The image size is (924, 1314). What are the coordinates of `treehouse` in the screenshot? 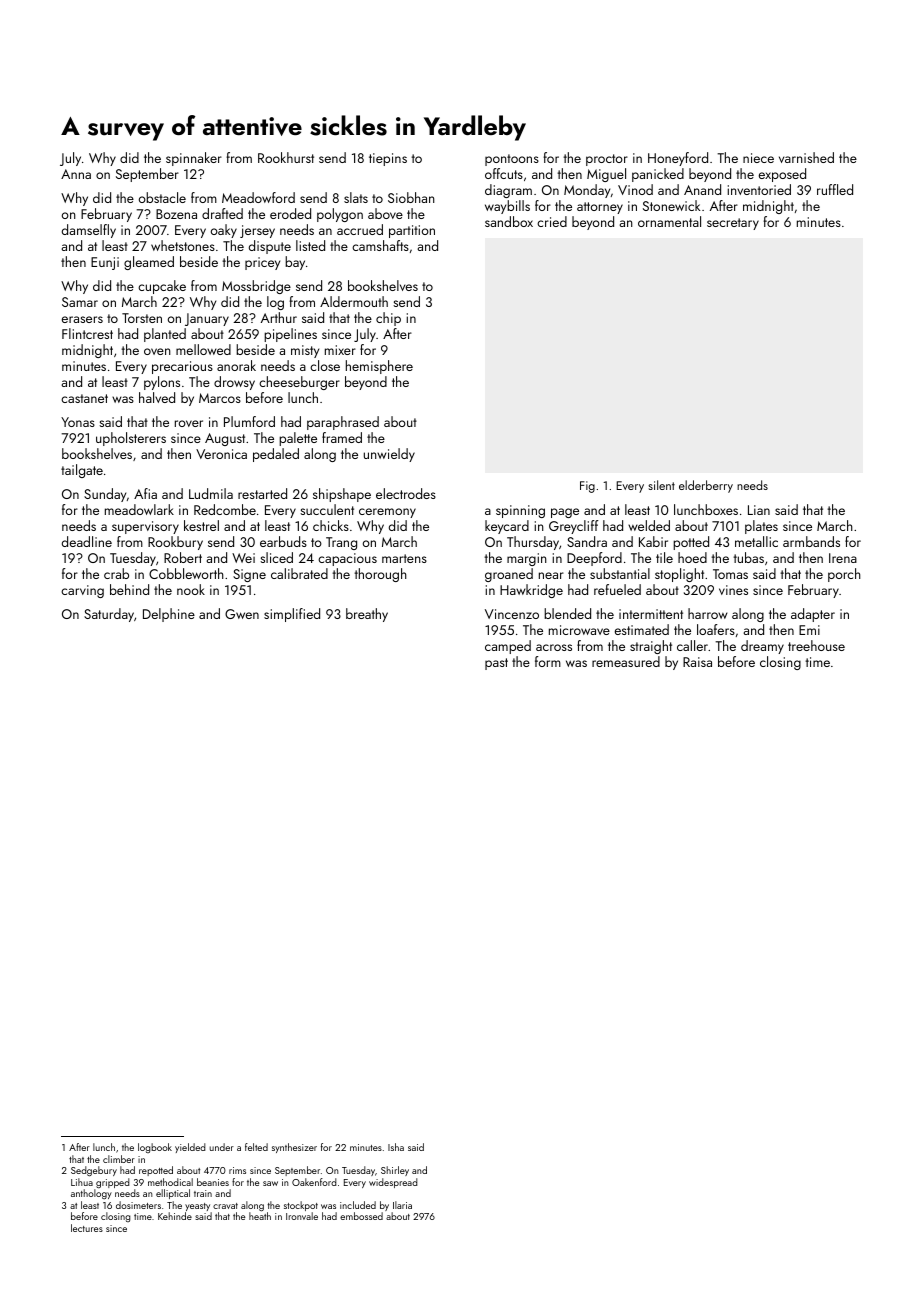 It's located at (816, 645).
